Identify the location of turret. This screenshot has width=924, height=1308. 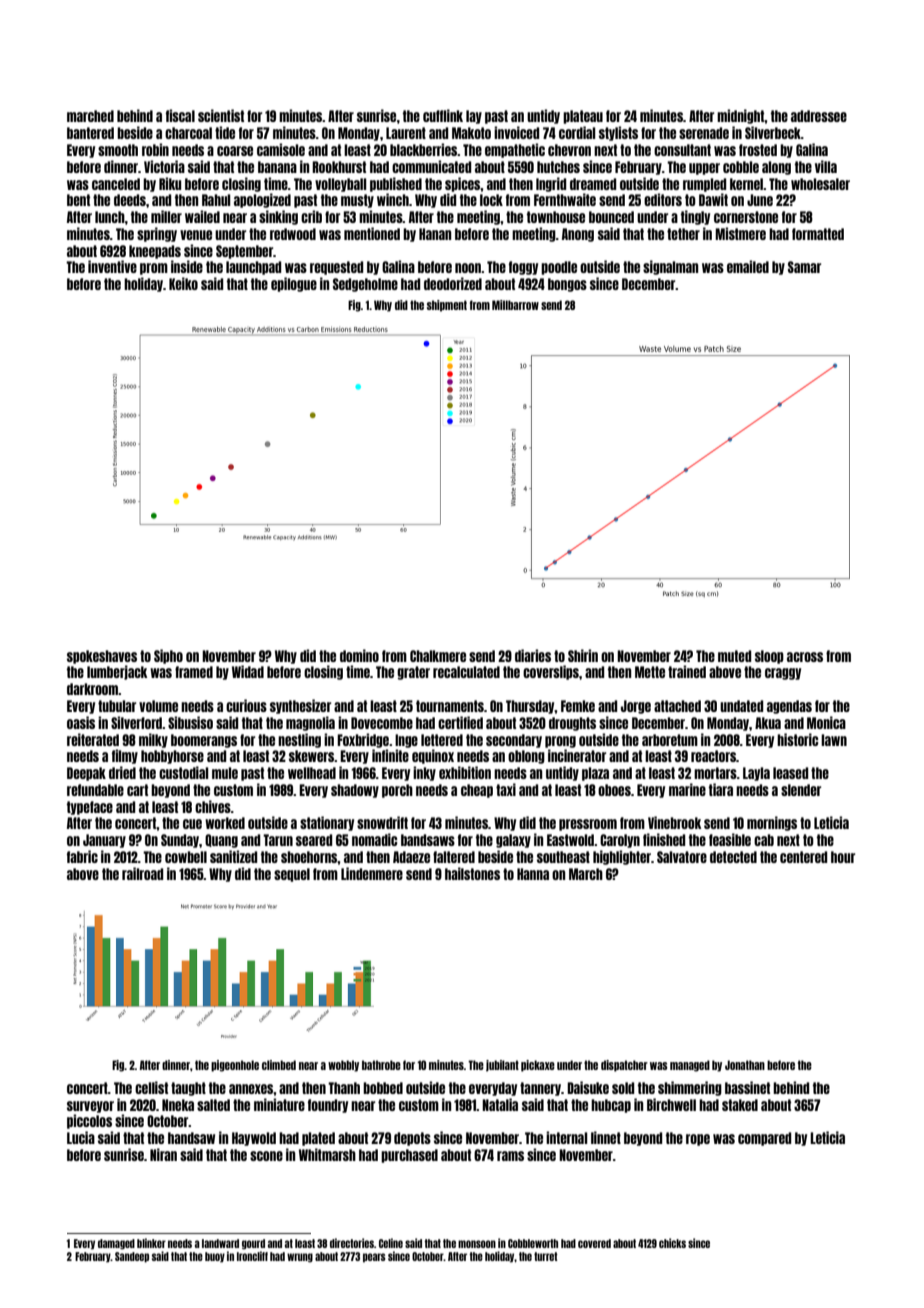
(546, 1256).
